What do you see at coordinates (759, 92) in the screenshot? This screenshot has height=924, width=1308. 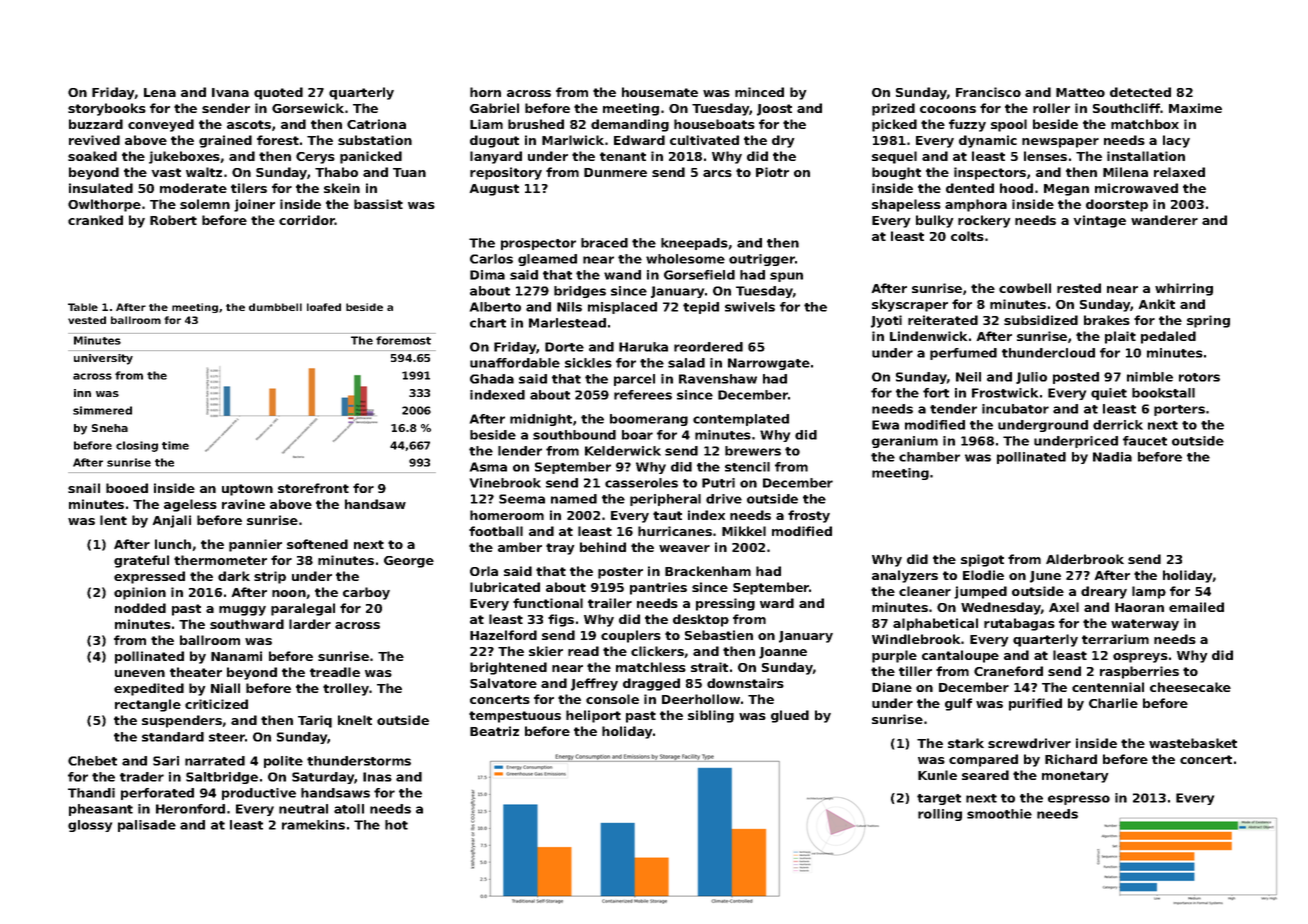 I see `minced` at bounding box center [759, 92].
